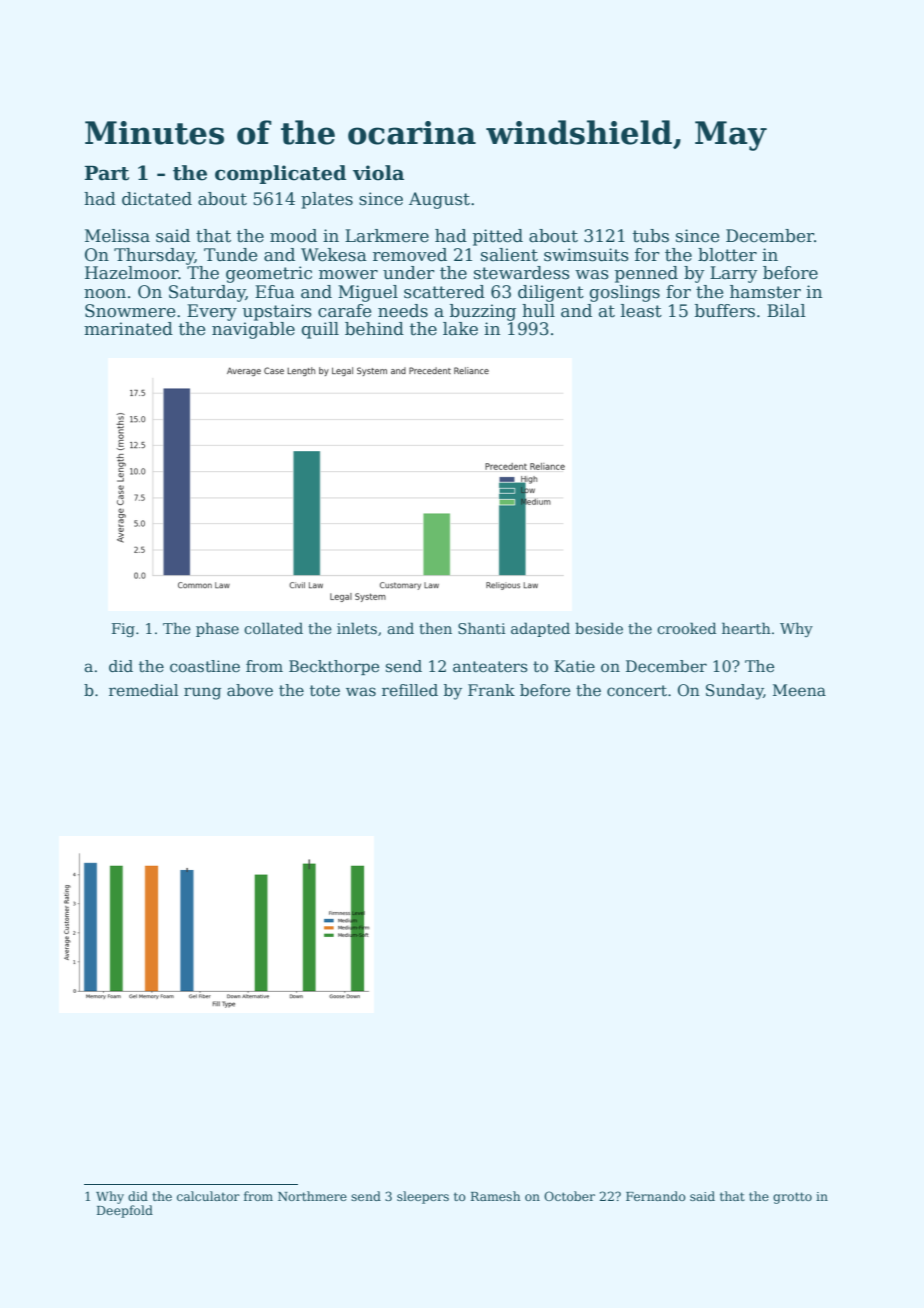  I want to click on Meena, so click(799, 690).
